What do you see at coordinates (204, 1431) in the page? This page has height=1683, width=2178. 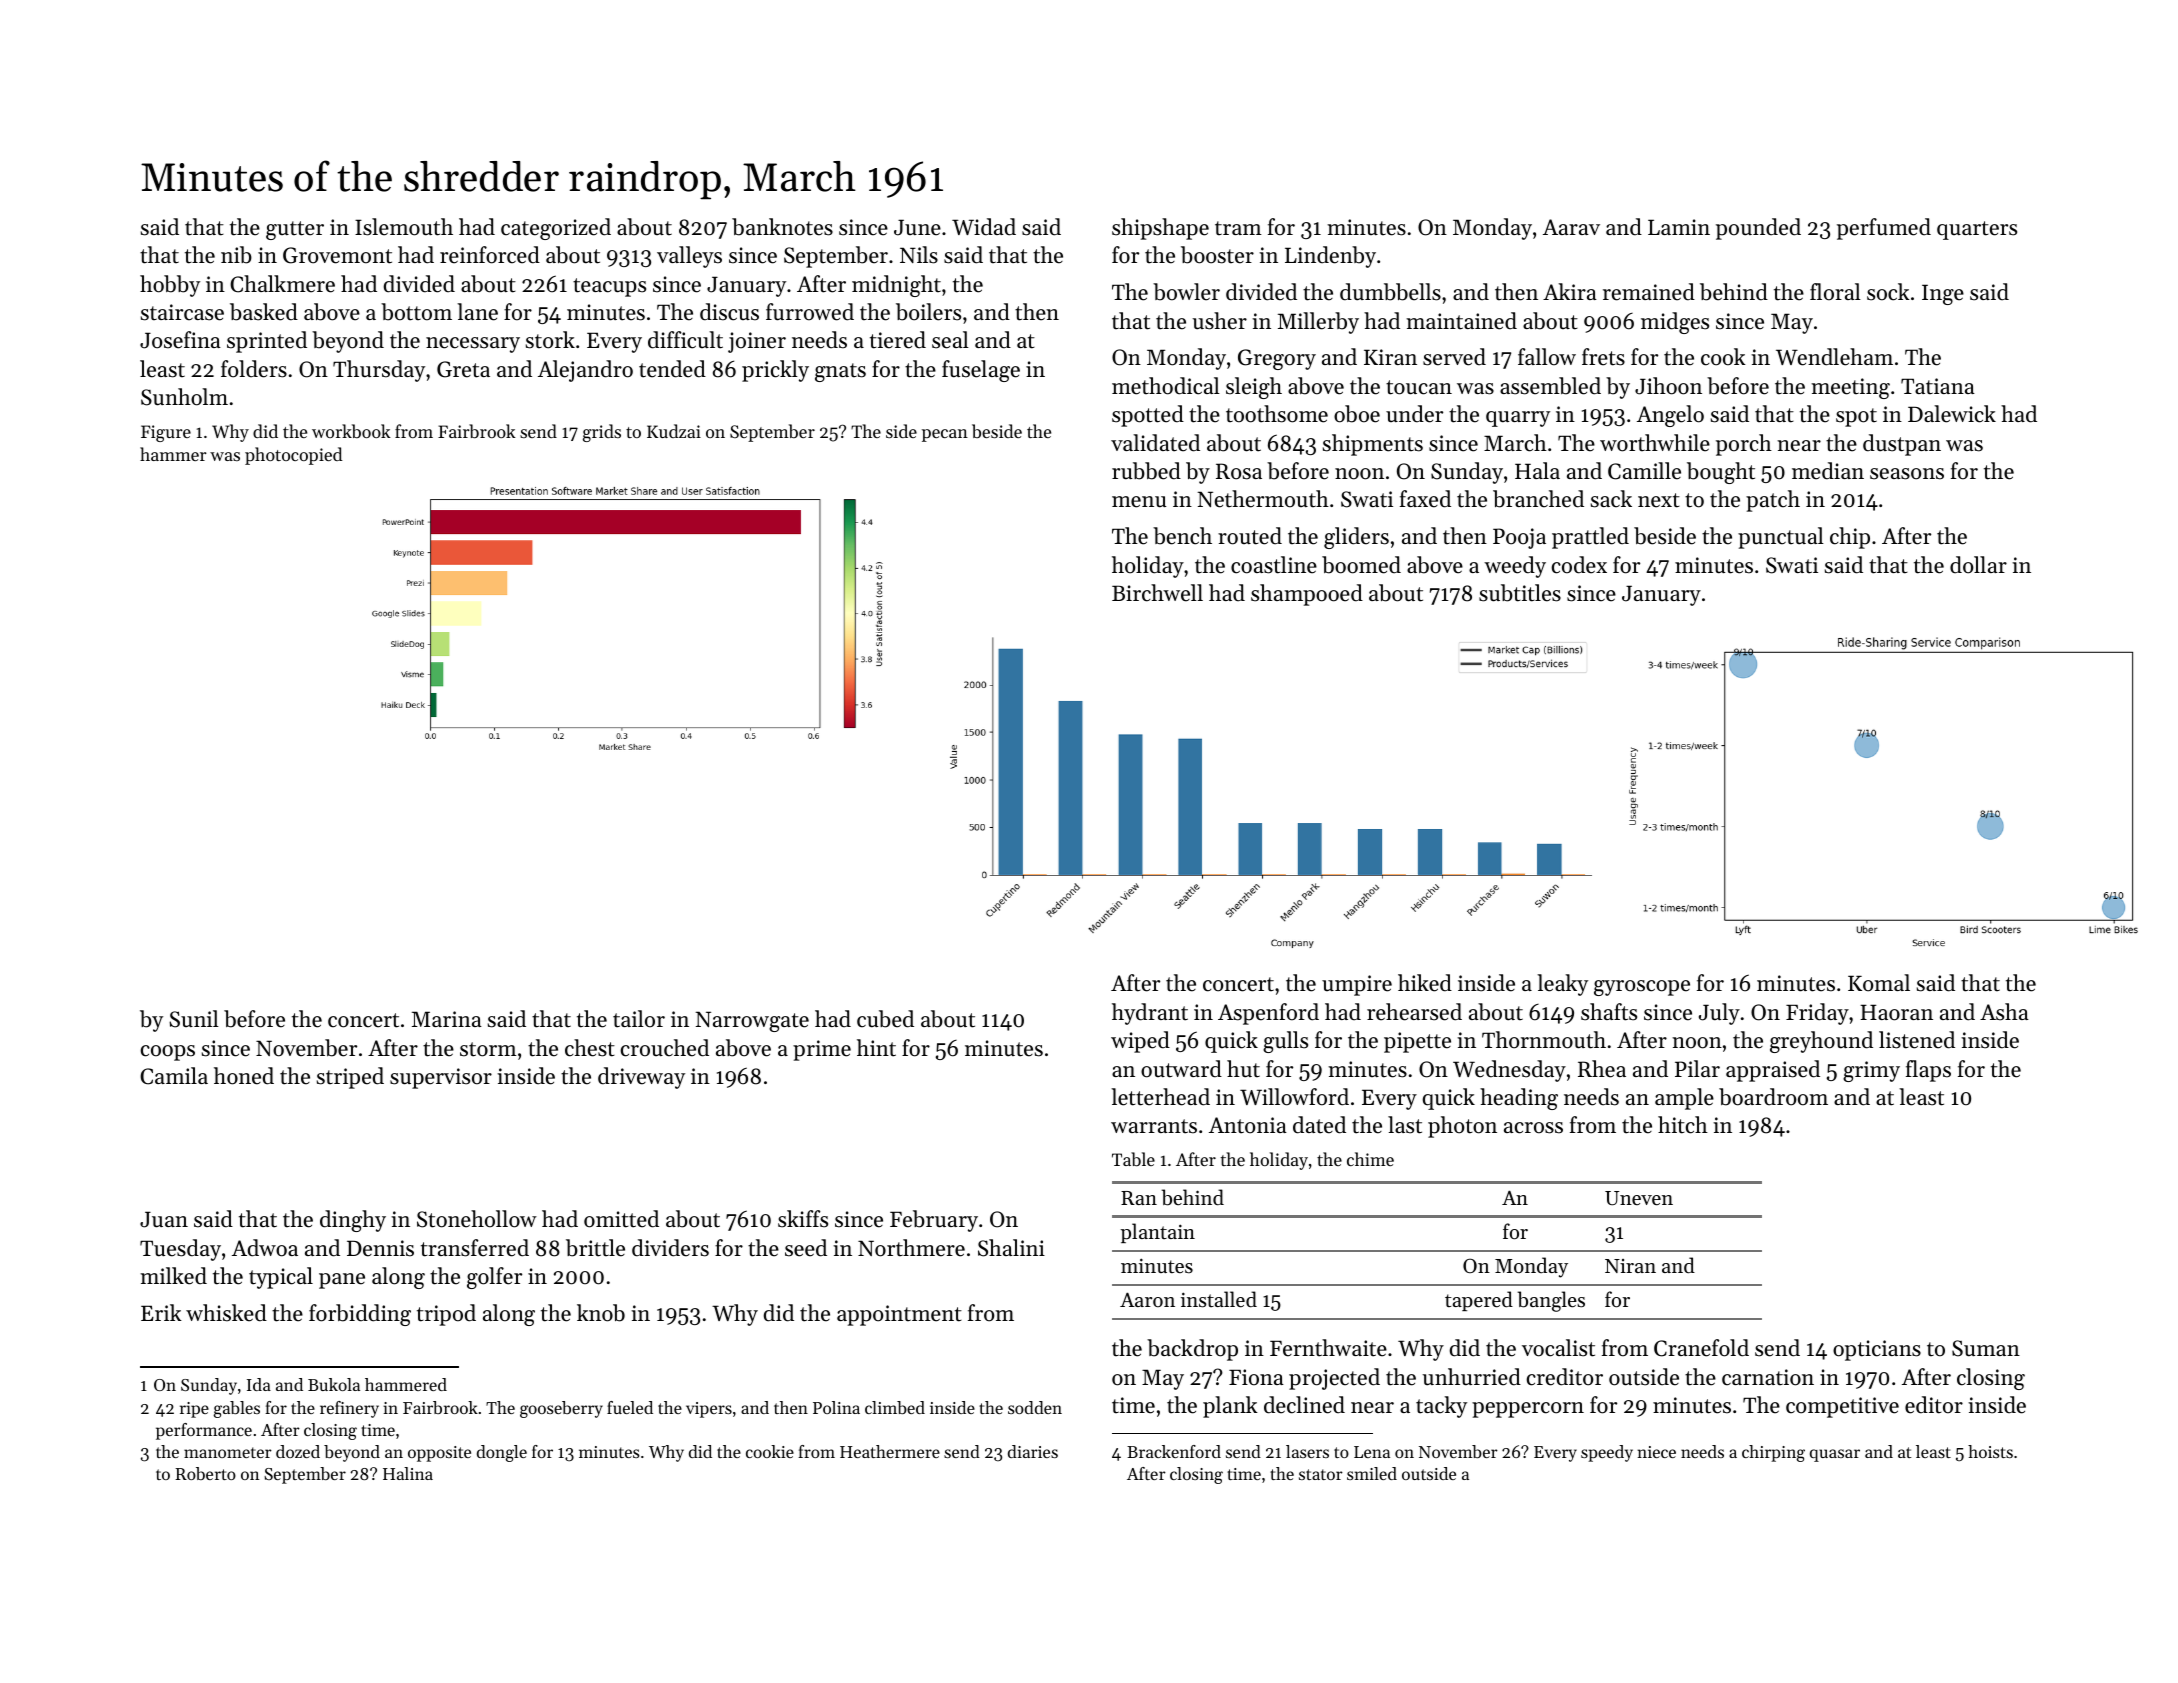 I see `performance` at bounding box center [204, 1431].
